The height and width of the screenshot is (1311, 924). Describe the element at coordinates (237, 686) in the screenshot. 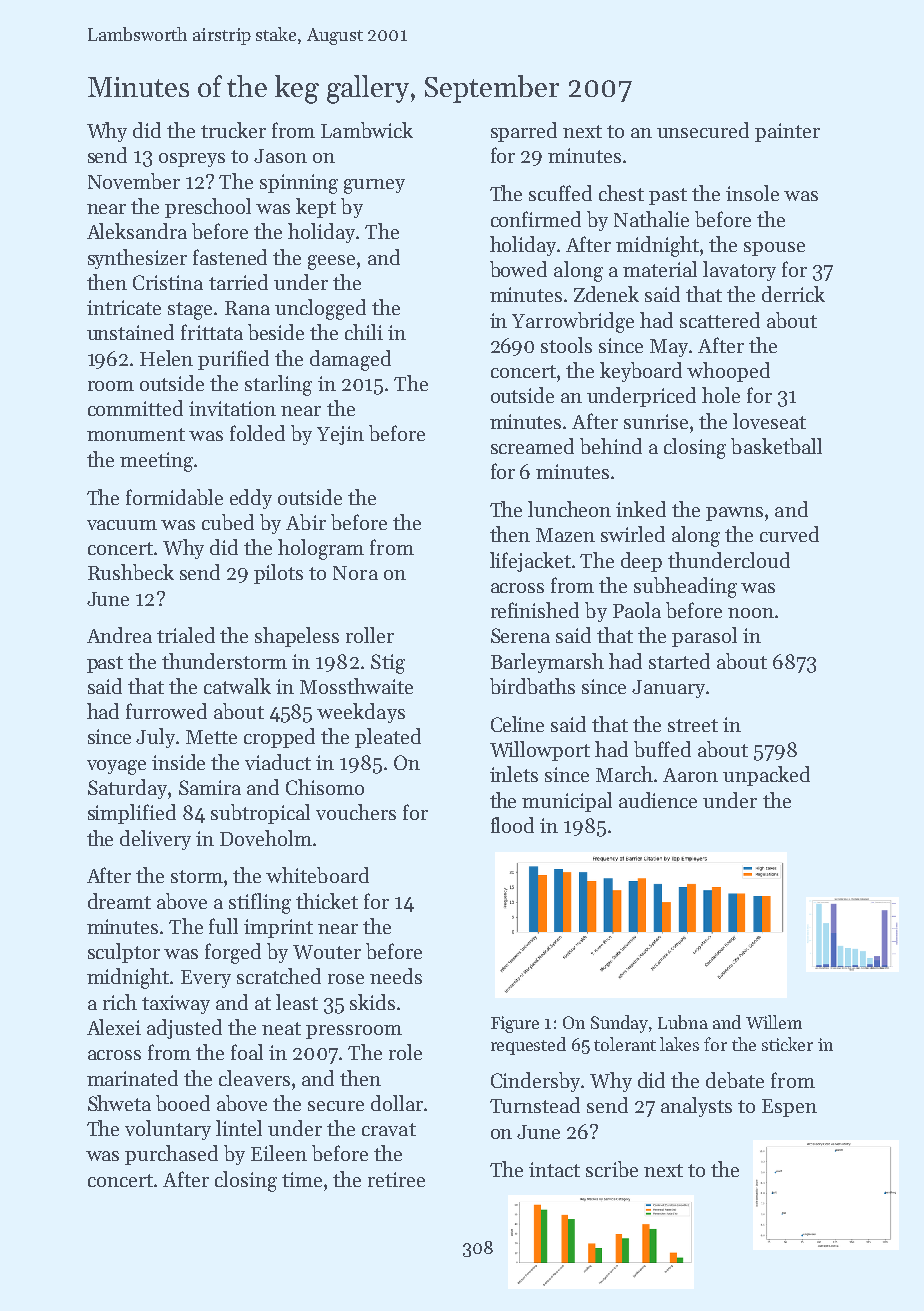

I see `catwalk` at that location.
